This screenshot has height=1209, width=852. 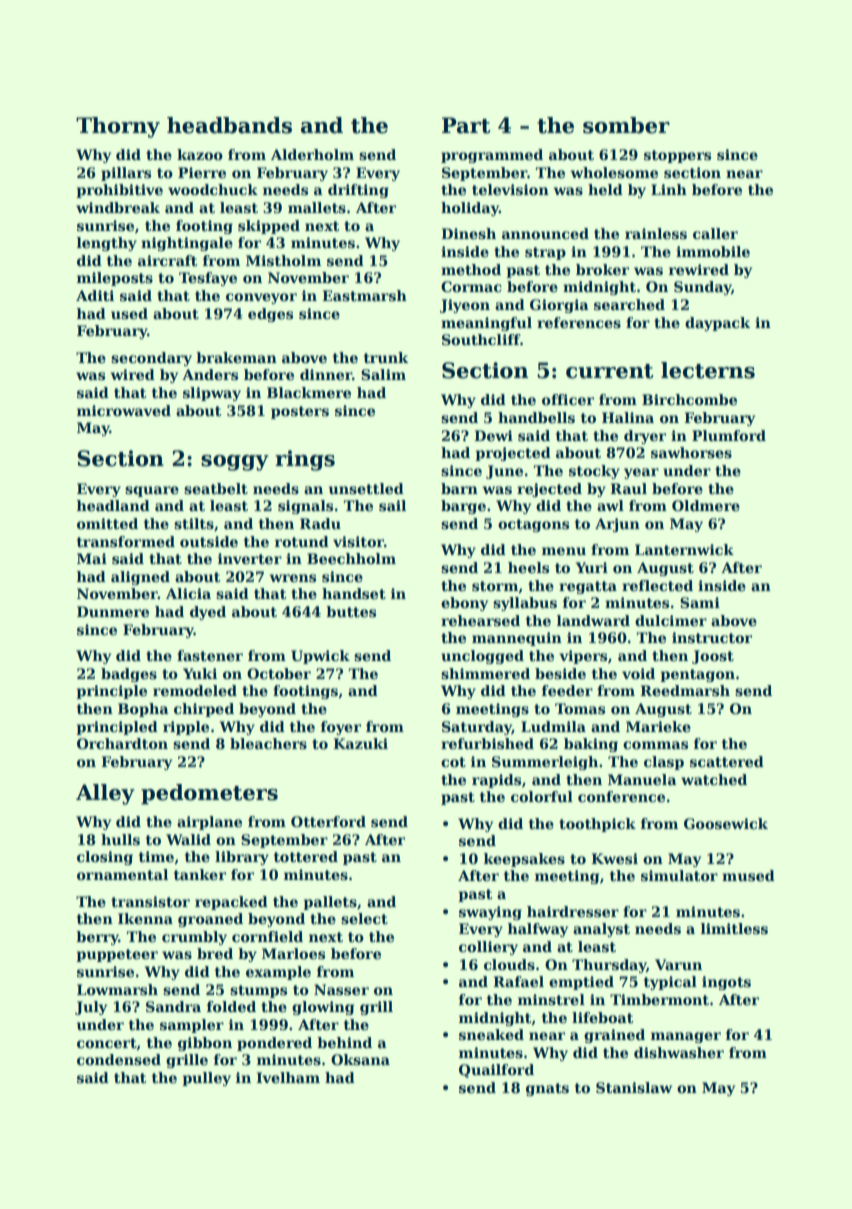 What do you see at coordinates (366, 488) in the screenshot?
I see `unsettled` at bounding box center [366, 488].
